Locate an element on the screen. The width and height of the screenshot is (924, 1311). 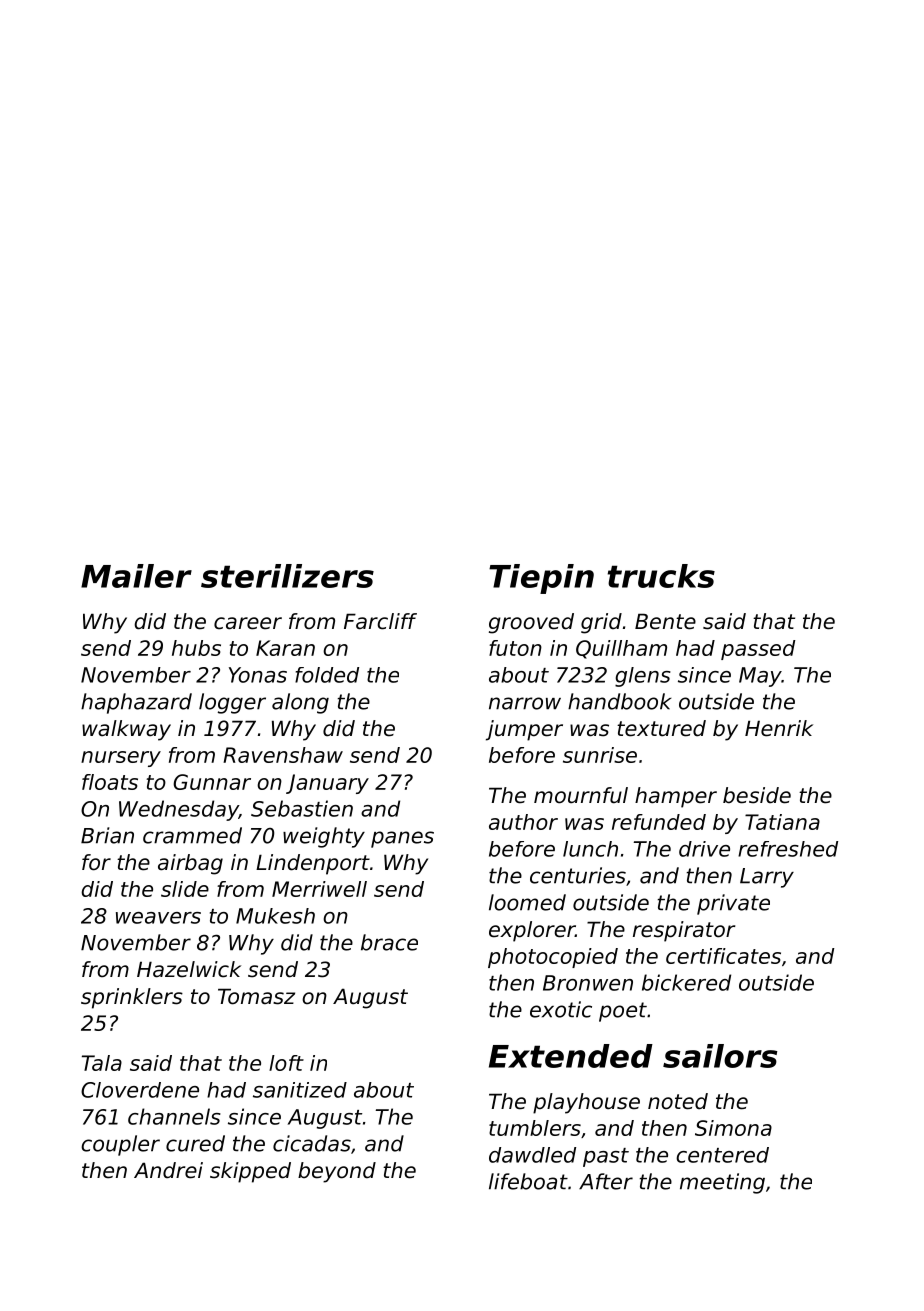
coupler is located at coordinates (120, 1145).
